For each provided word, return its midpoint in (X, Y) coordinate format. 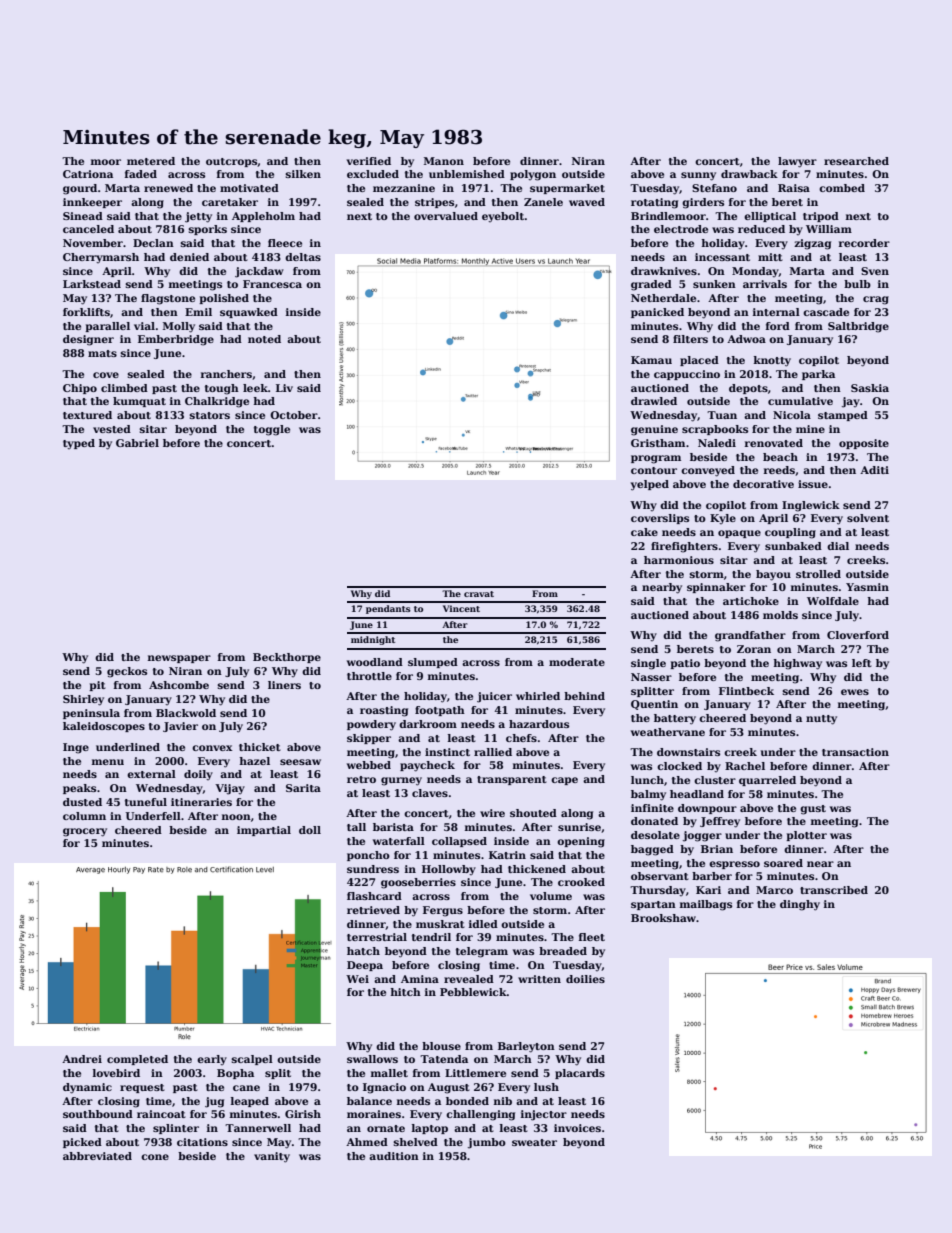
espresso (734, 865)
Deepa (365, 966)
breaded (563, 951)
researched (856, 161)
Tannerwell (258, 1128)
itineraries (201, 802)
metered (151, 161)
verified (368, 161)
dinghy (800, 905)
